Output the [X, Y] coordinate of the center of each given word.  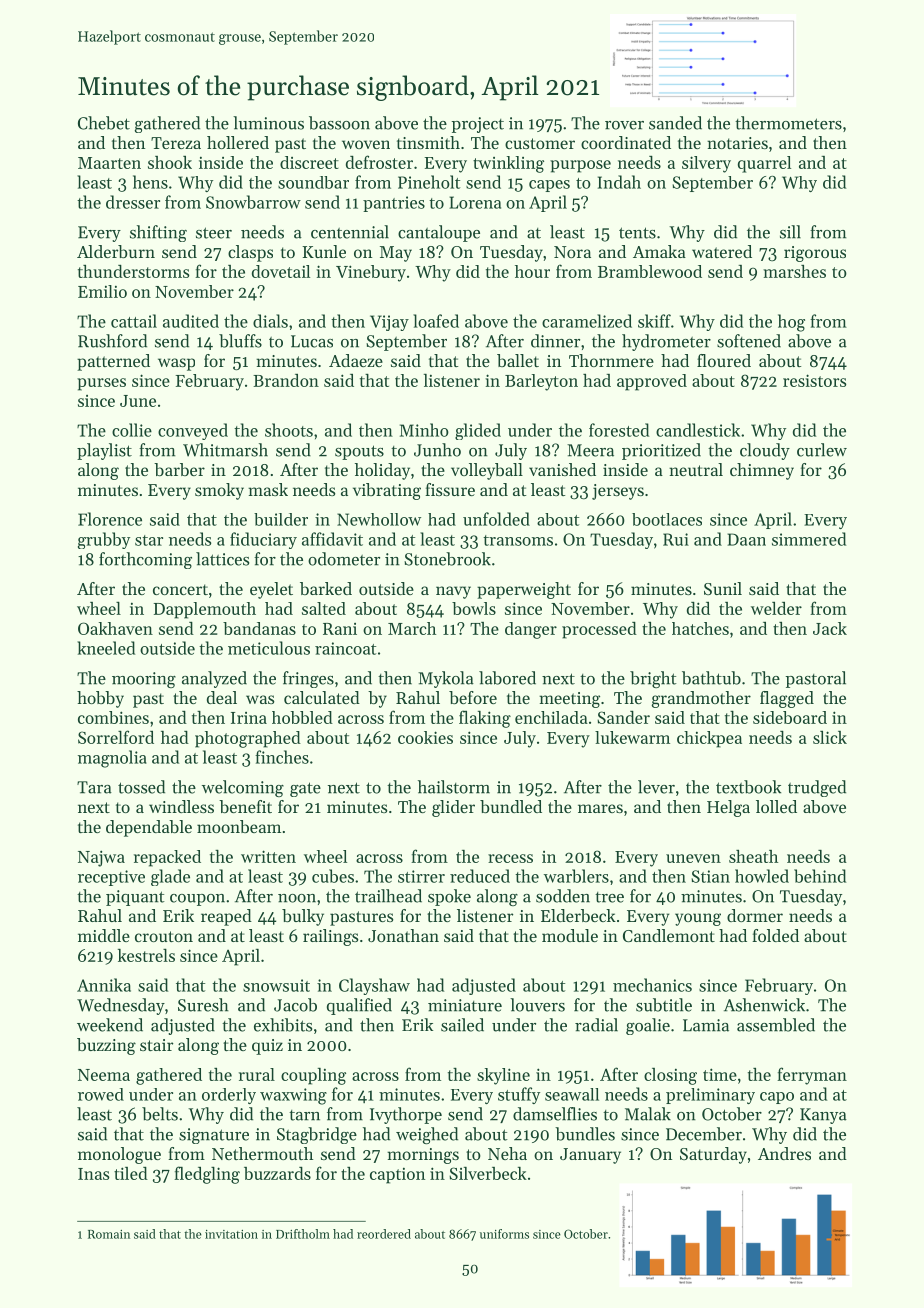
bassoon [339, 123]
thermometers [788, 123]
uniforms [504, 1234]
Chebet [104, 123]
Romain [109, 1234]
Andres [784, 1153]
